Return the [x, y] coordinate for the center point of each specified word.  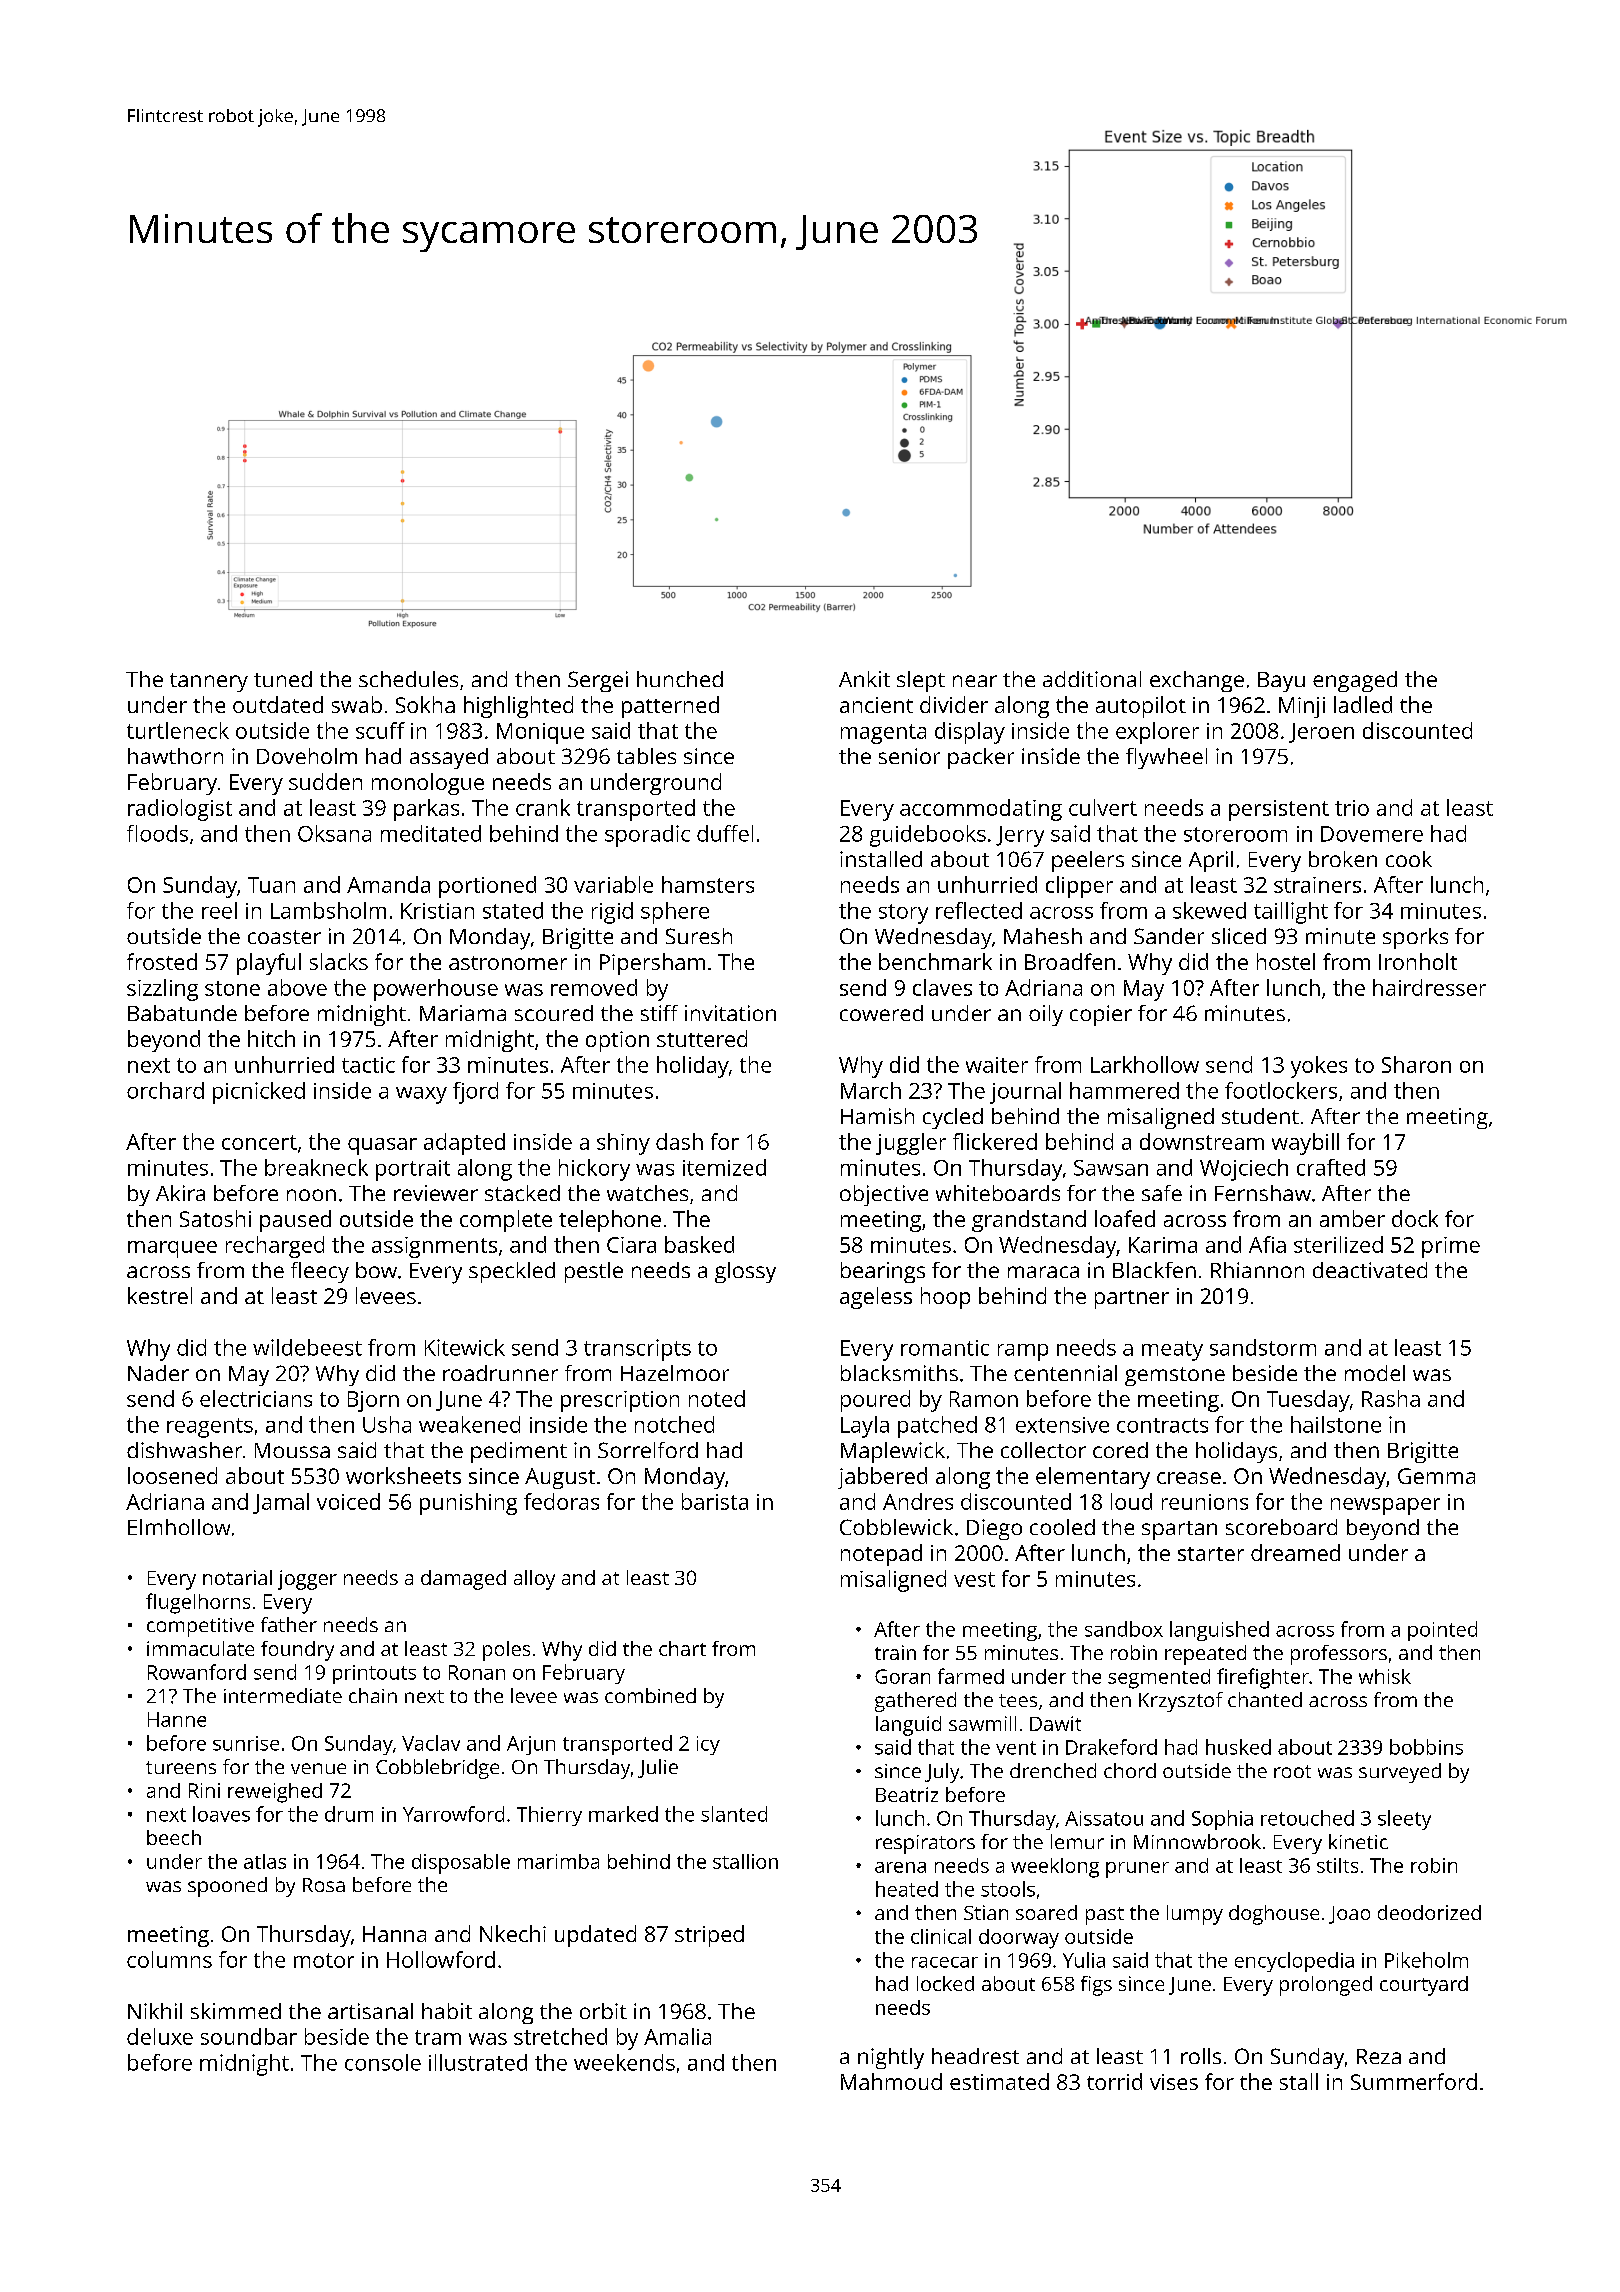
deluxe [160, 2036]
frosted [162, 961]
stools [1008, 1889]
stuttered [702, 1038]
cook [1409, 859]
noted [717, 1398]
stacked [522, 1193]
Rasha [1391, 1398]
